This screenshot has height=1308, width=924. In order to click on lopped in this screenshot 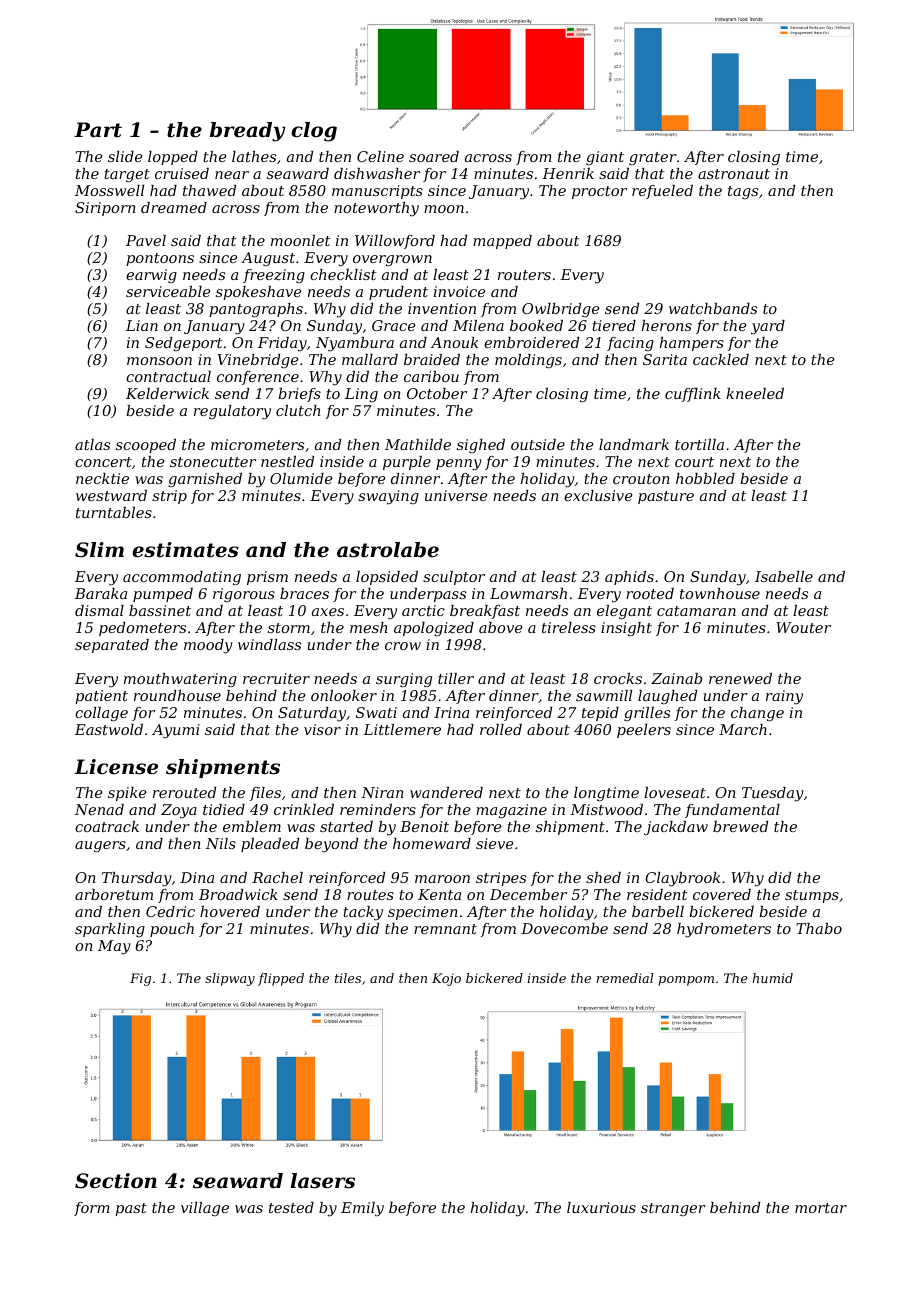, I will do `click(173, 158)`.
